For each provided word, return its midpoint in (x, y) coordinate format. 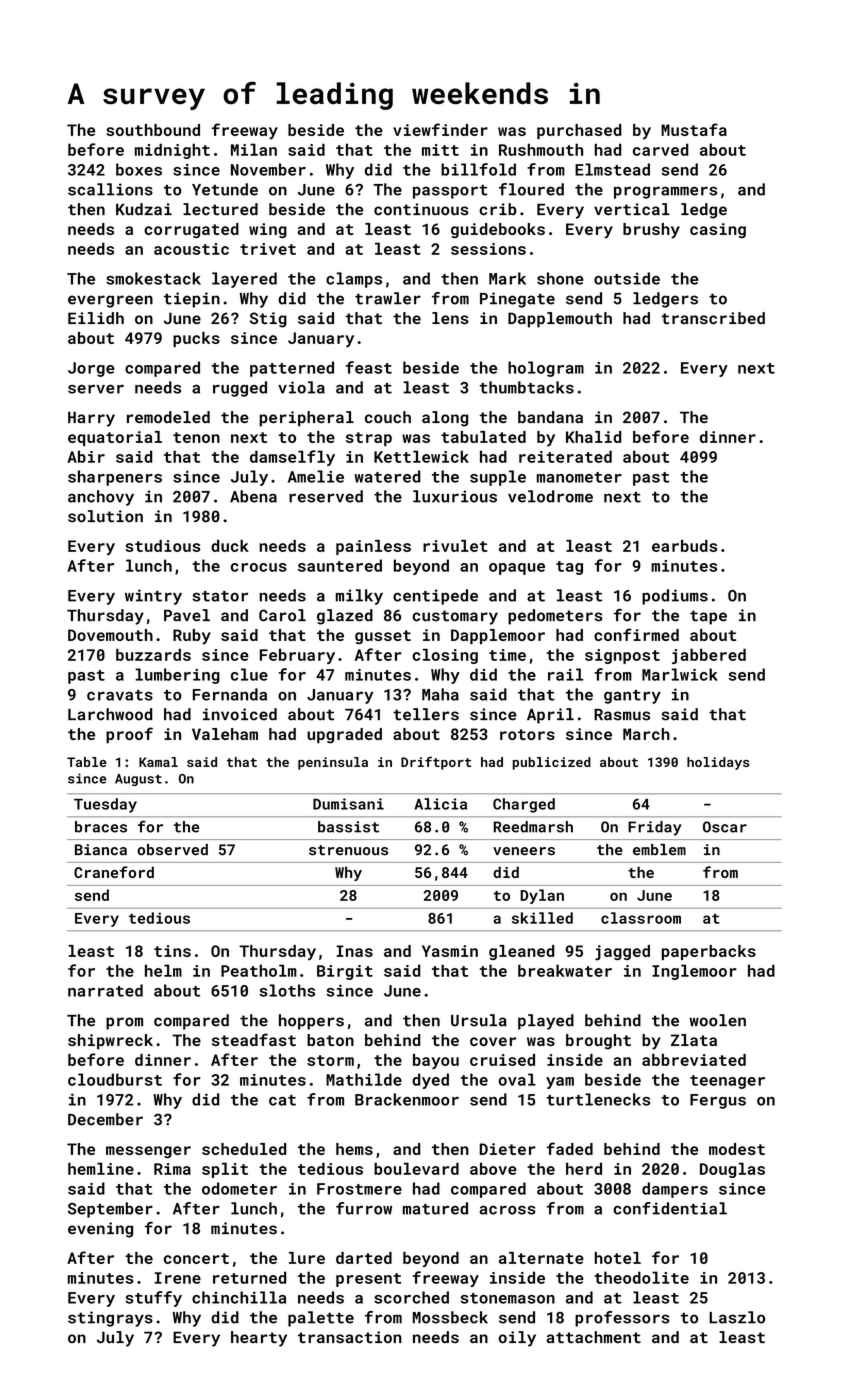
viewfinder (440, 129)
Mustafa (694, 129)
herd (584, 1168)
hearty (259, 1339)
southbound (153, 130)
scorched (411, 1297)
